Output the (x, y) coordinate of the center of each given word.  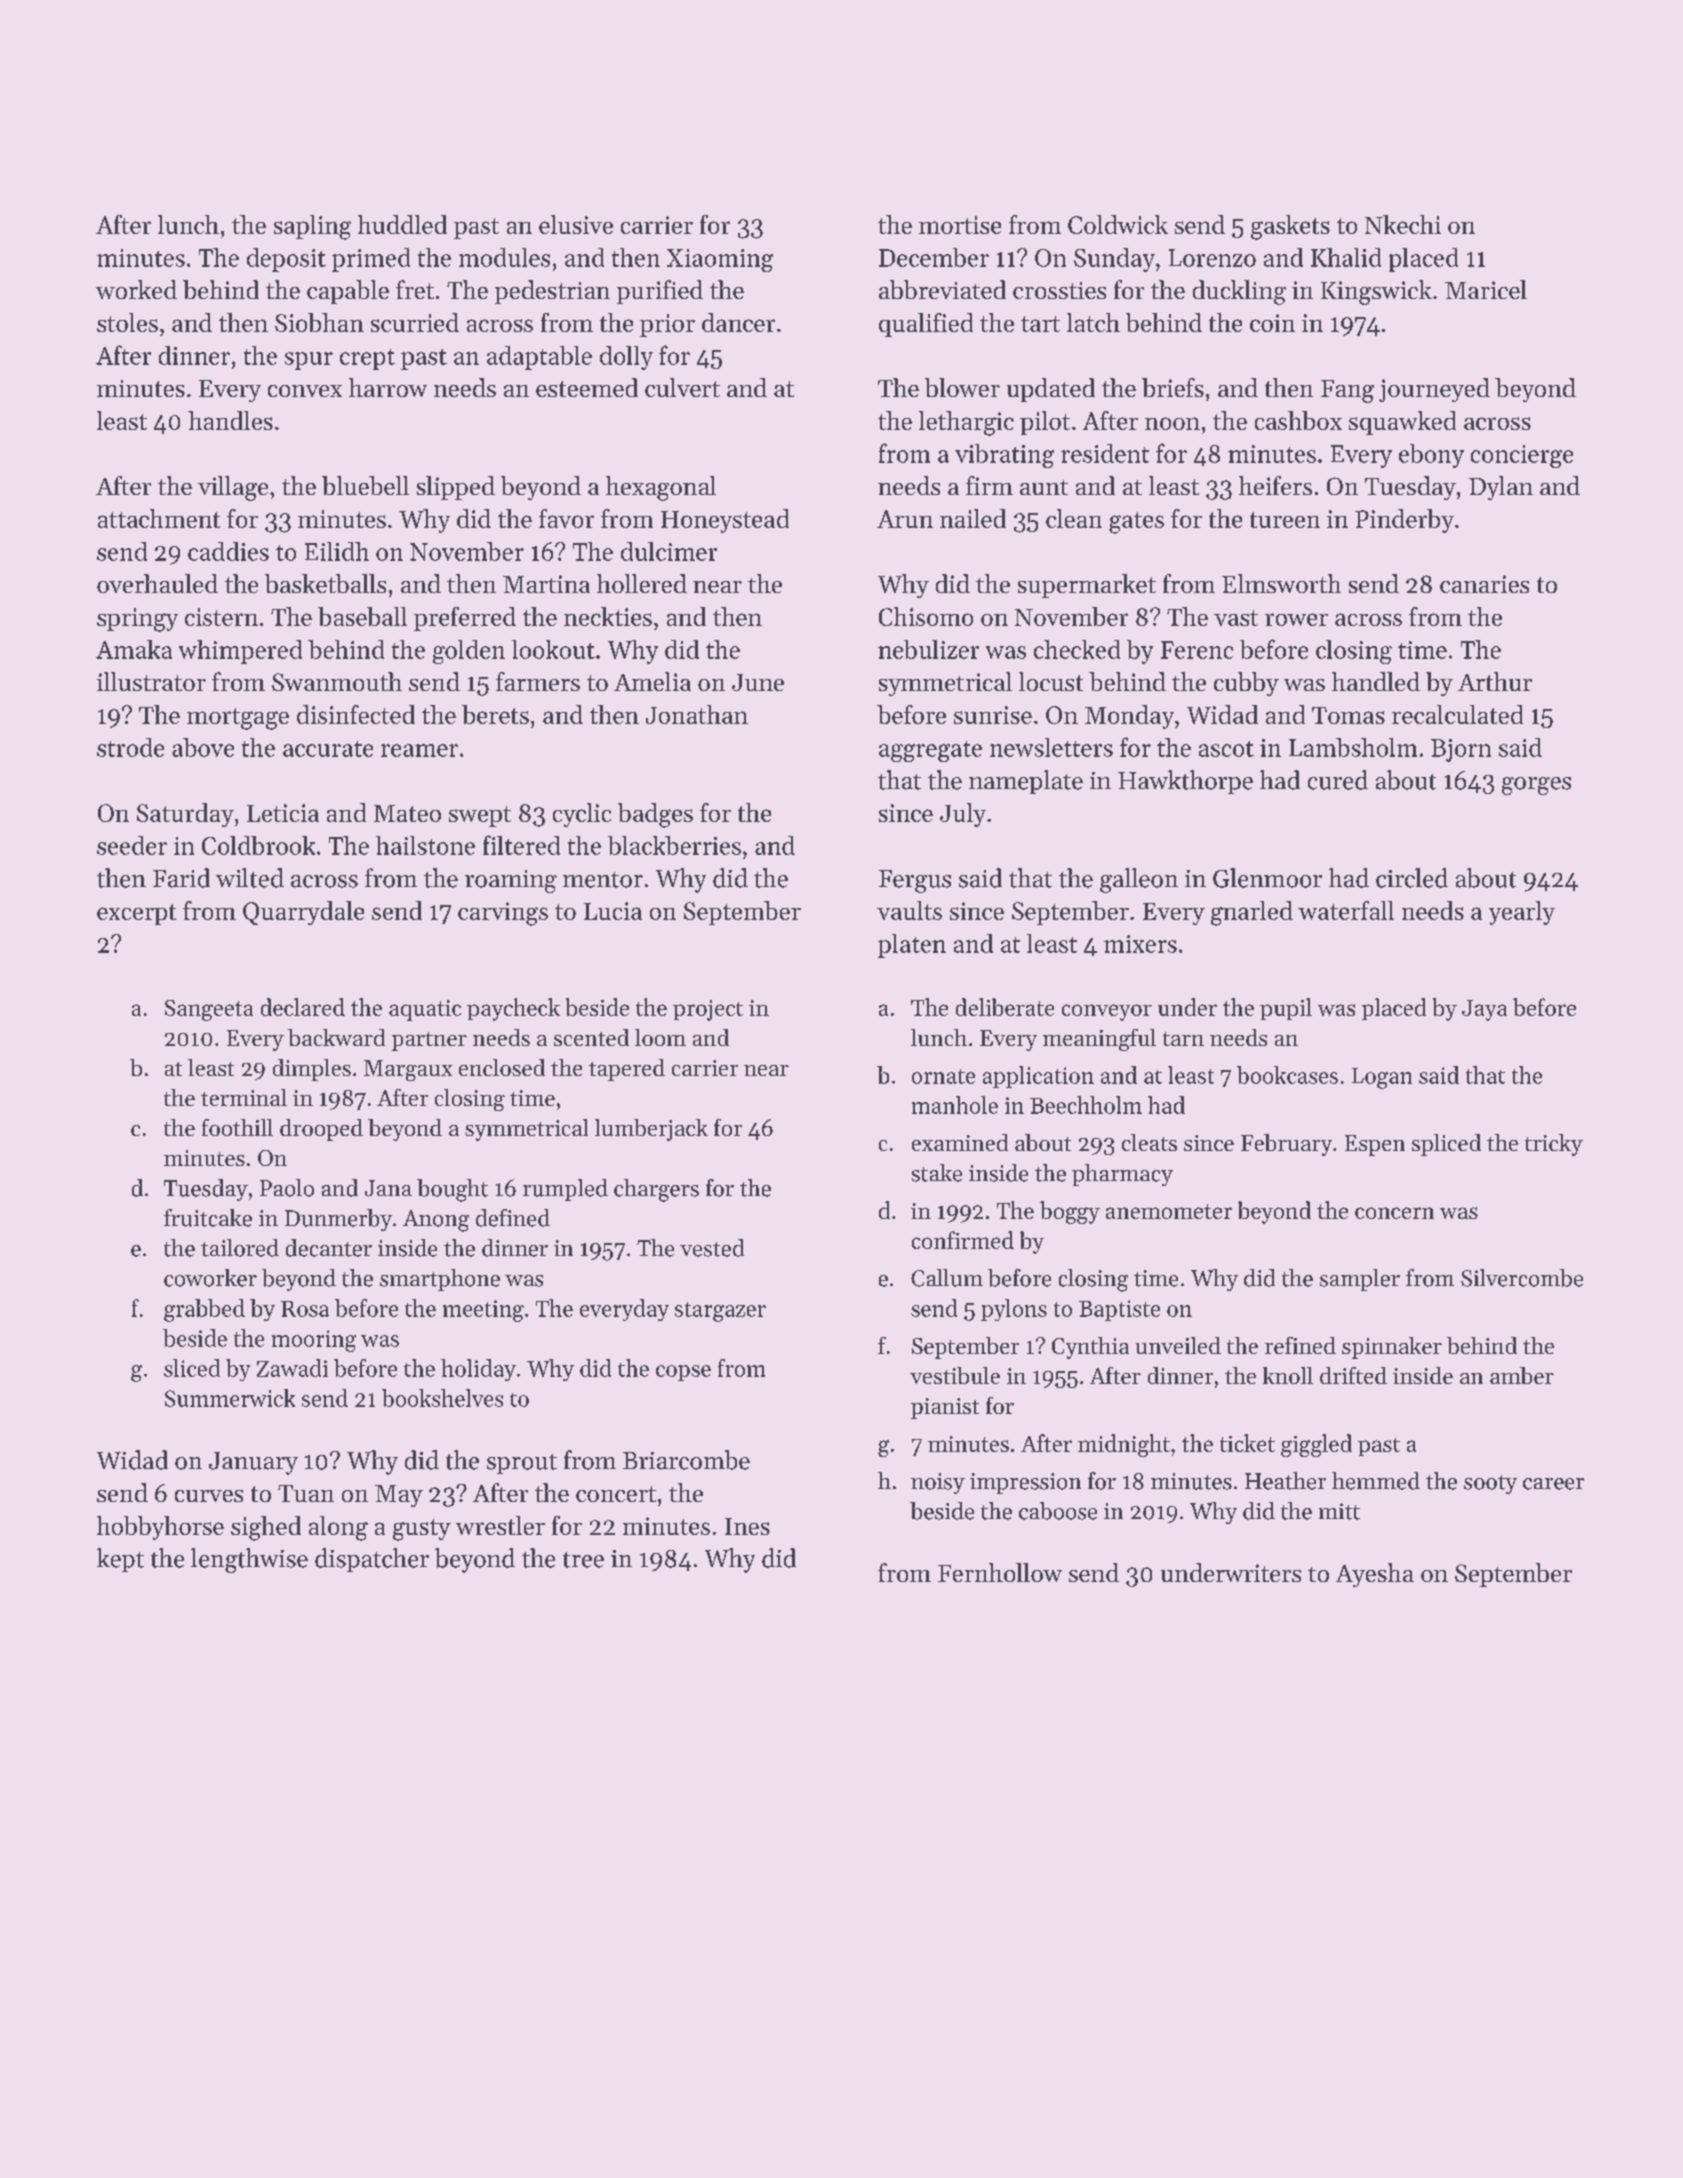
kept (120, 1560)
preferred (465, 619)
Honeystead (725, 521)
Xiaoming (720, 260)
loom (660, 1037)
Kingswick (1376, 292)
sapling (312, 227)
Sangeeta (209, 1010)
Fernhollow (1000, 1572)
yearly (1522, 913)
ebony (1431, 456)
